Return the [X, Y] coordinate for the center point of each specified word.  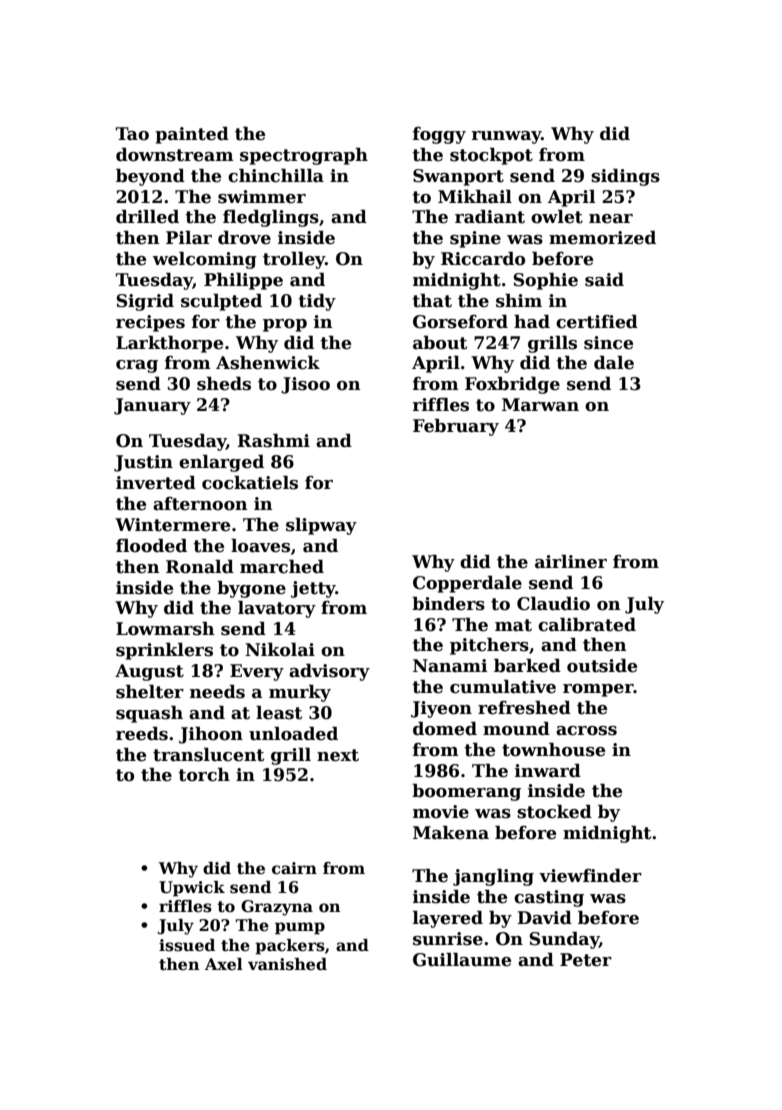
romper [598, 690]
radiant [490, 217]
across [586, 731]
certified [597, 322]
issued [187, 945]
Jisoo [305, 385]
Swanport [458, 177]
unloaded [293, 734]
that [432, 301]
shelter [150, 692]
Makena [451, 833]
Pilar [189, 238]
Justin [143, 463]
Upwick [192, 889]
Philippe [243, 281]
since [608, 343]
